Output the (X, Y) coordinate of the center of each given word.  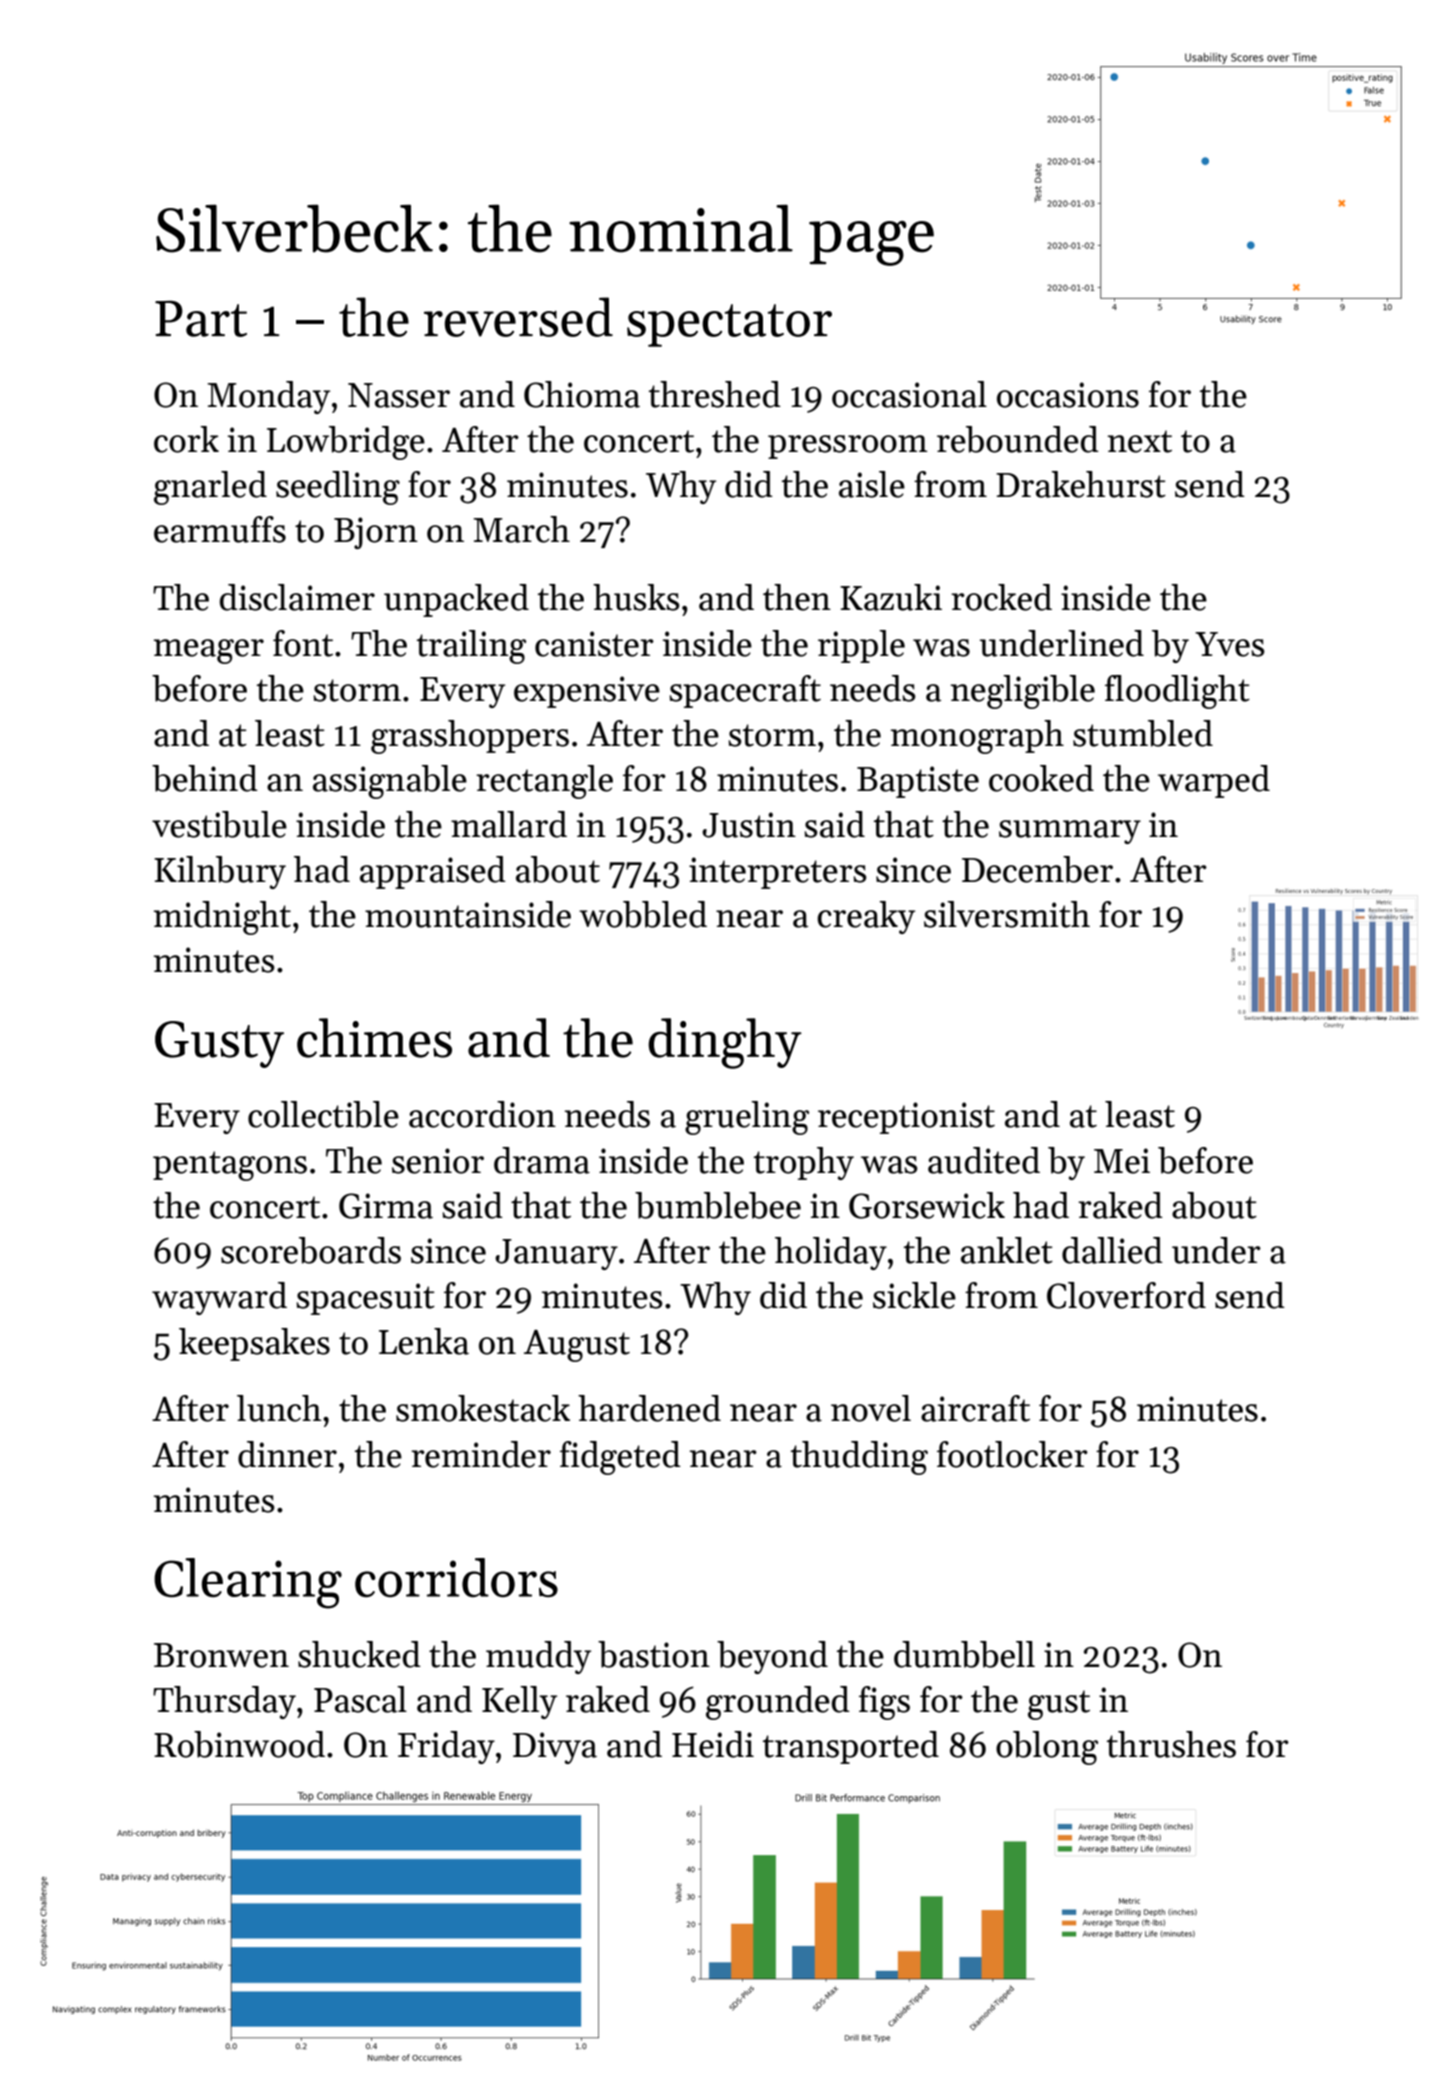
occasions (1068, 395)
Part (201, 318)
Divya (555, 1748)
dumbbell (964, 1654)
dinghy (725, 1043)
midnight (222, 918)
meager (209, 651)
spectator (729, 325)
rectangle (544, 782)
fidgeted (620, 1458)
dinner (287, 1454)
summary (1070, 832)
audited (984, 1160)
